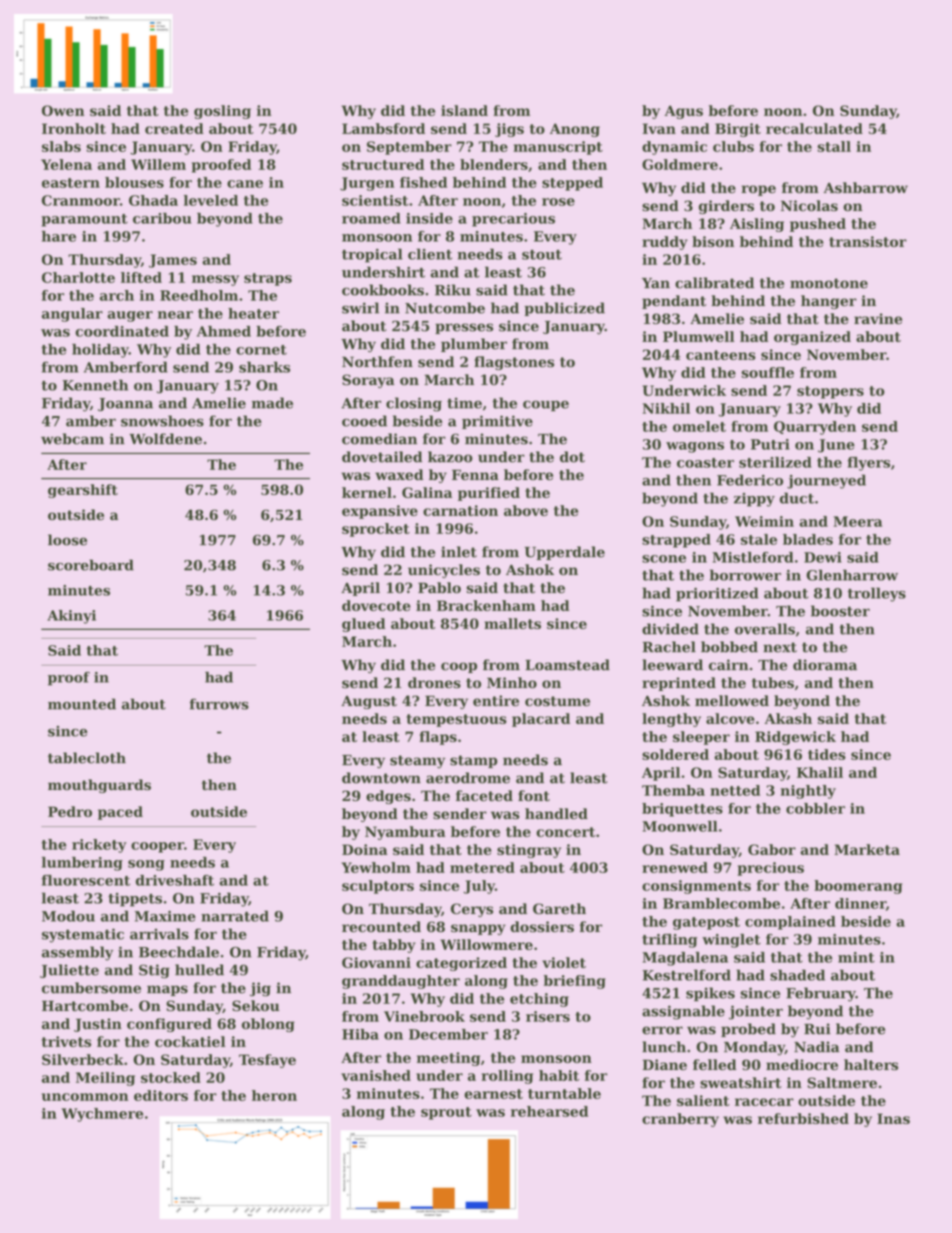  I want to click on ravine, so click(878, 319).
